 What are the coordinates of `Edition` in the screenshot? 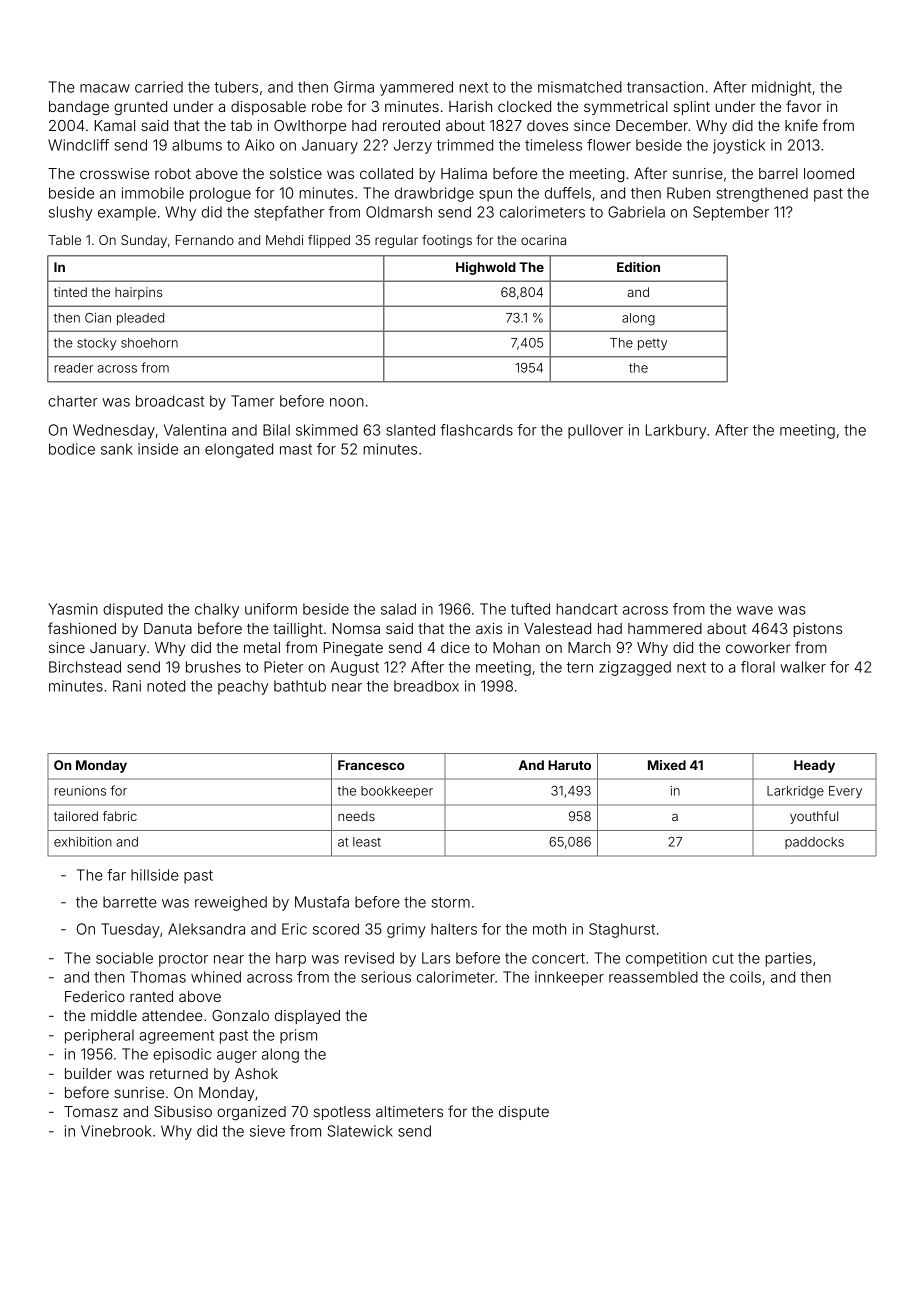 It's located at (638, 267).
